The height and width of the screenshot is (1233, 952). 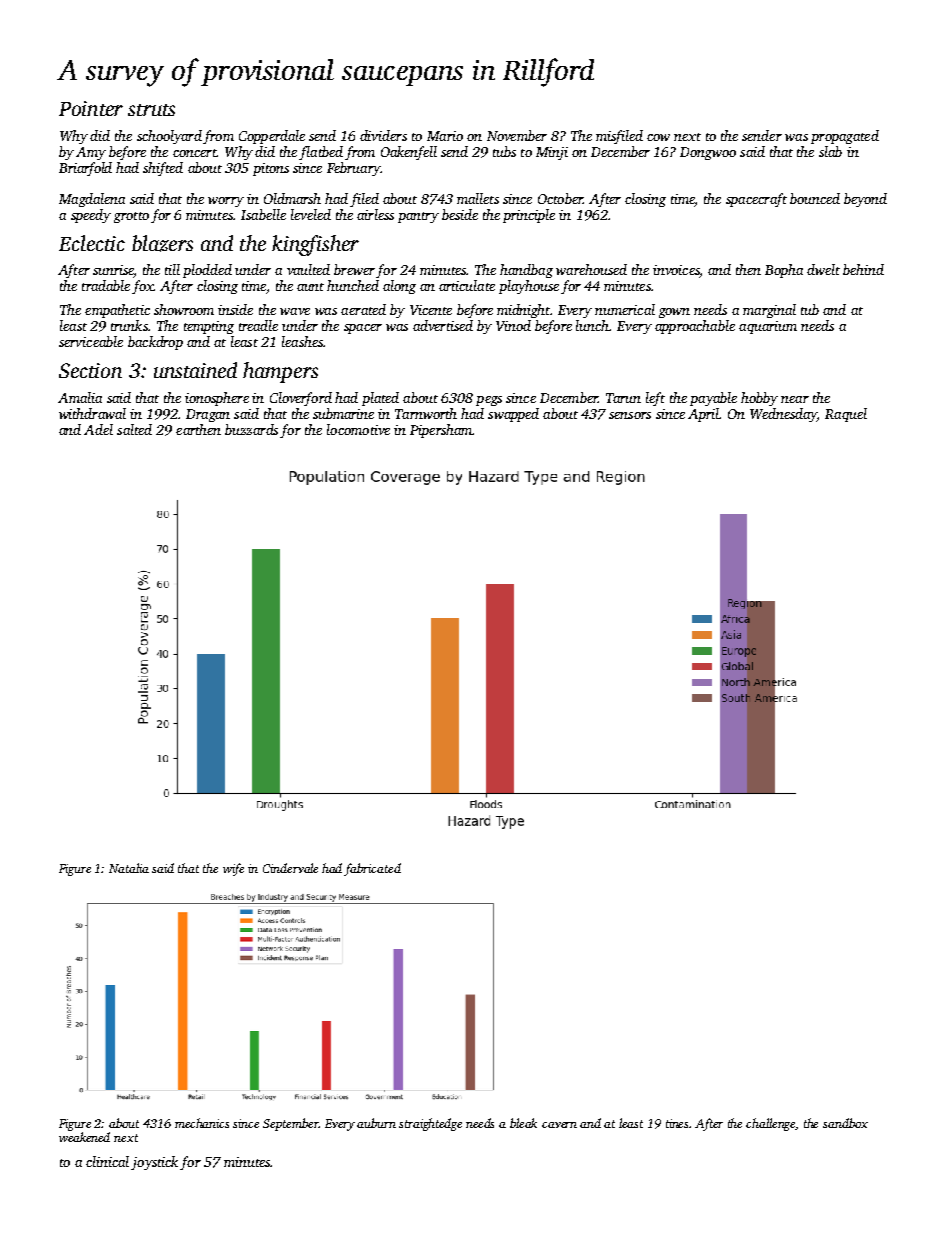 I want to click on Cindervale, so click(x=290, y=868).
